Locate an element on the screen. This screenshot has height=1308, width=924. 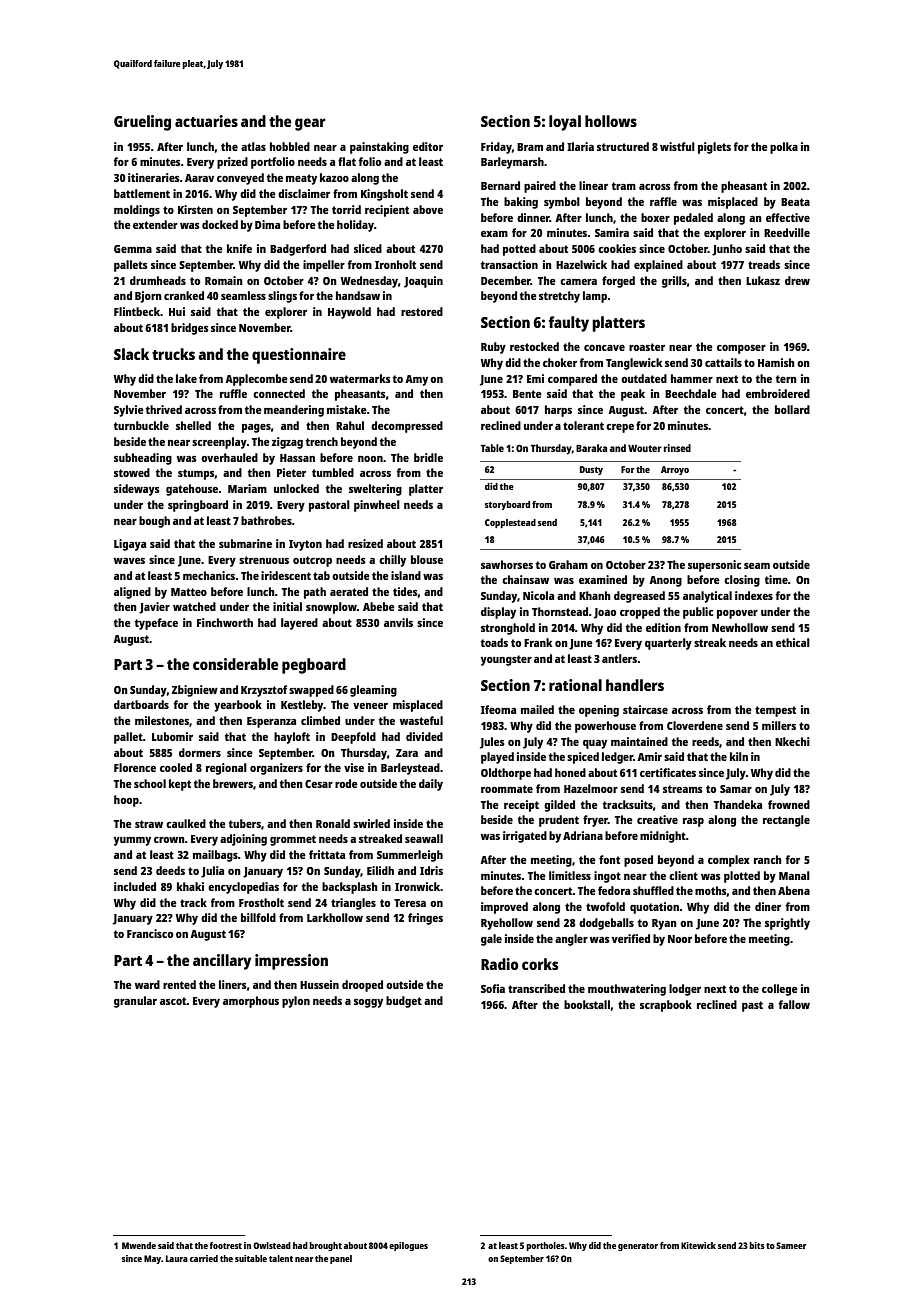
Dusty is located at coordinates (591, 470).
